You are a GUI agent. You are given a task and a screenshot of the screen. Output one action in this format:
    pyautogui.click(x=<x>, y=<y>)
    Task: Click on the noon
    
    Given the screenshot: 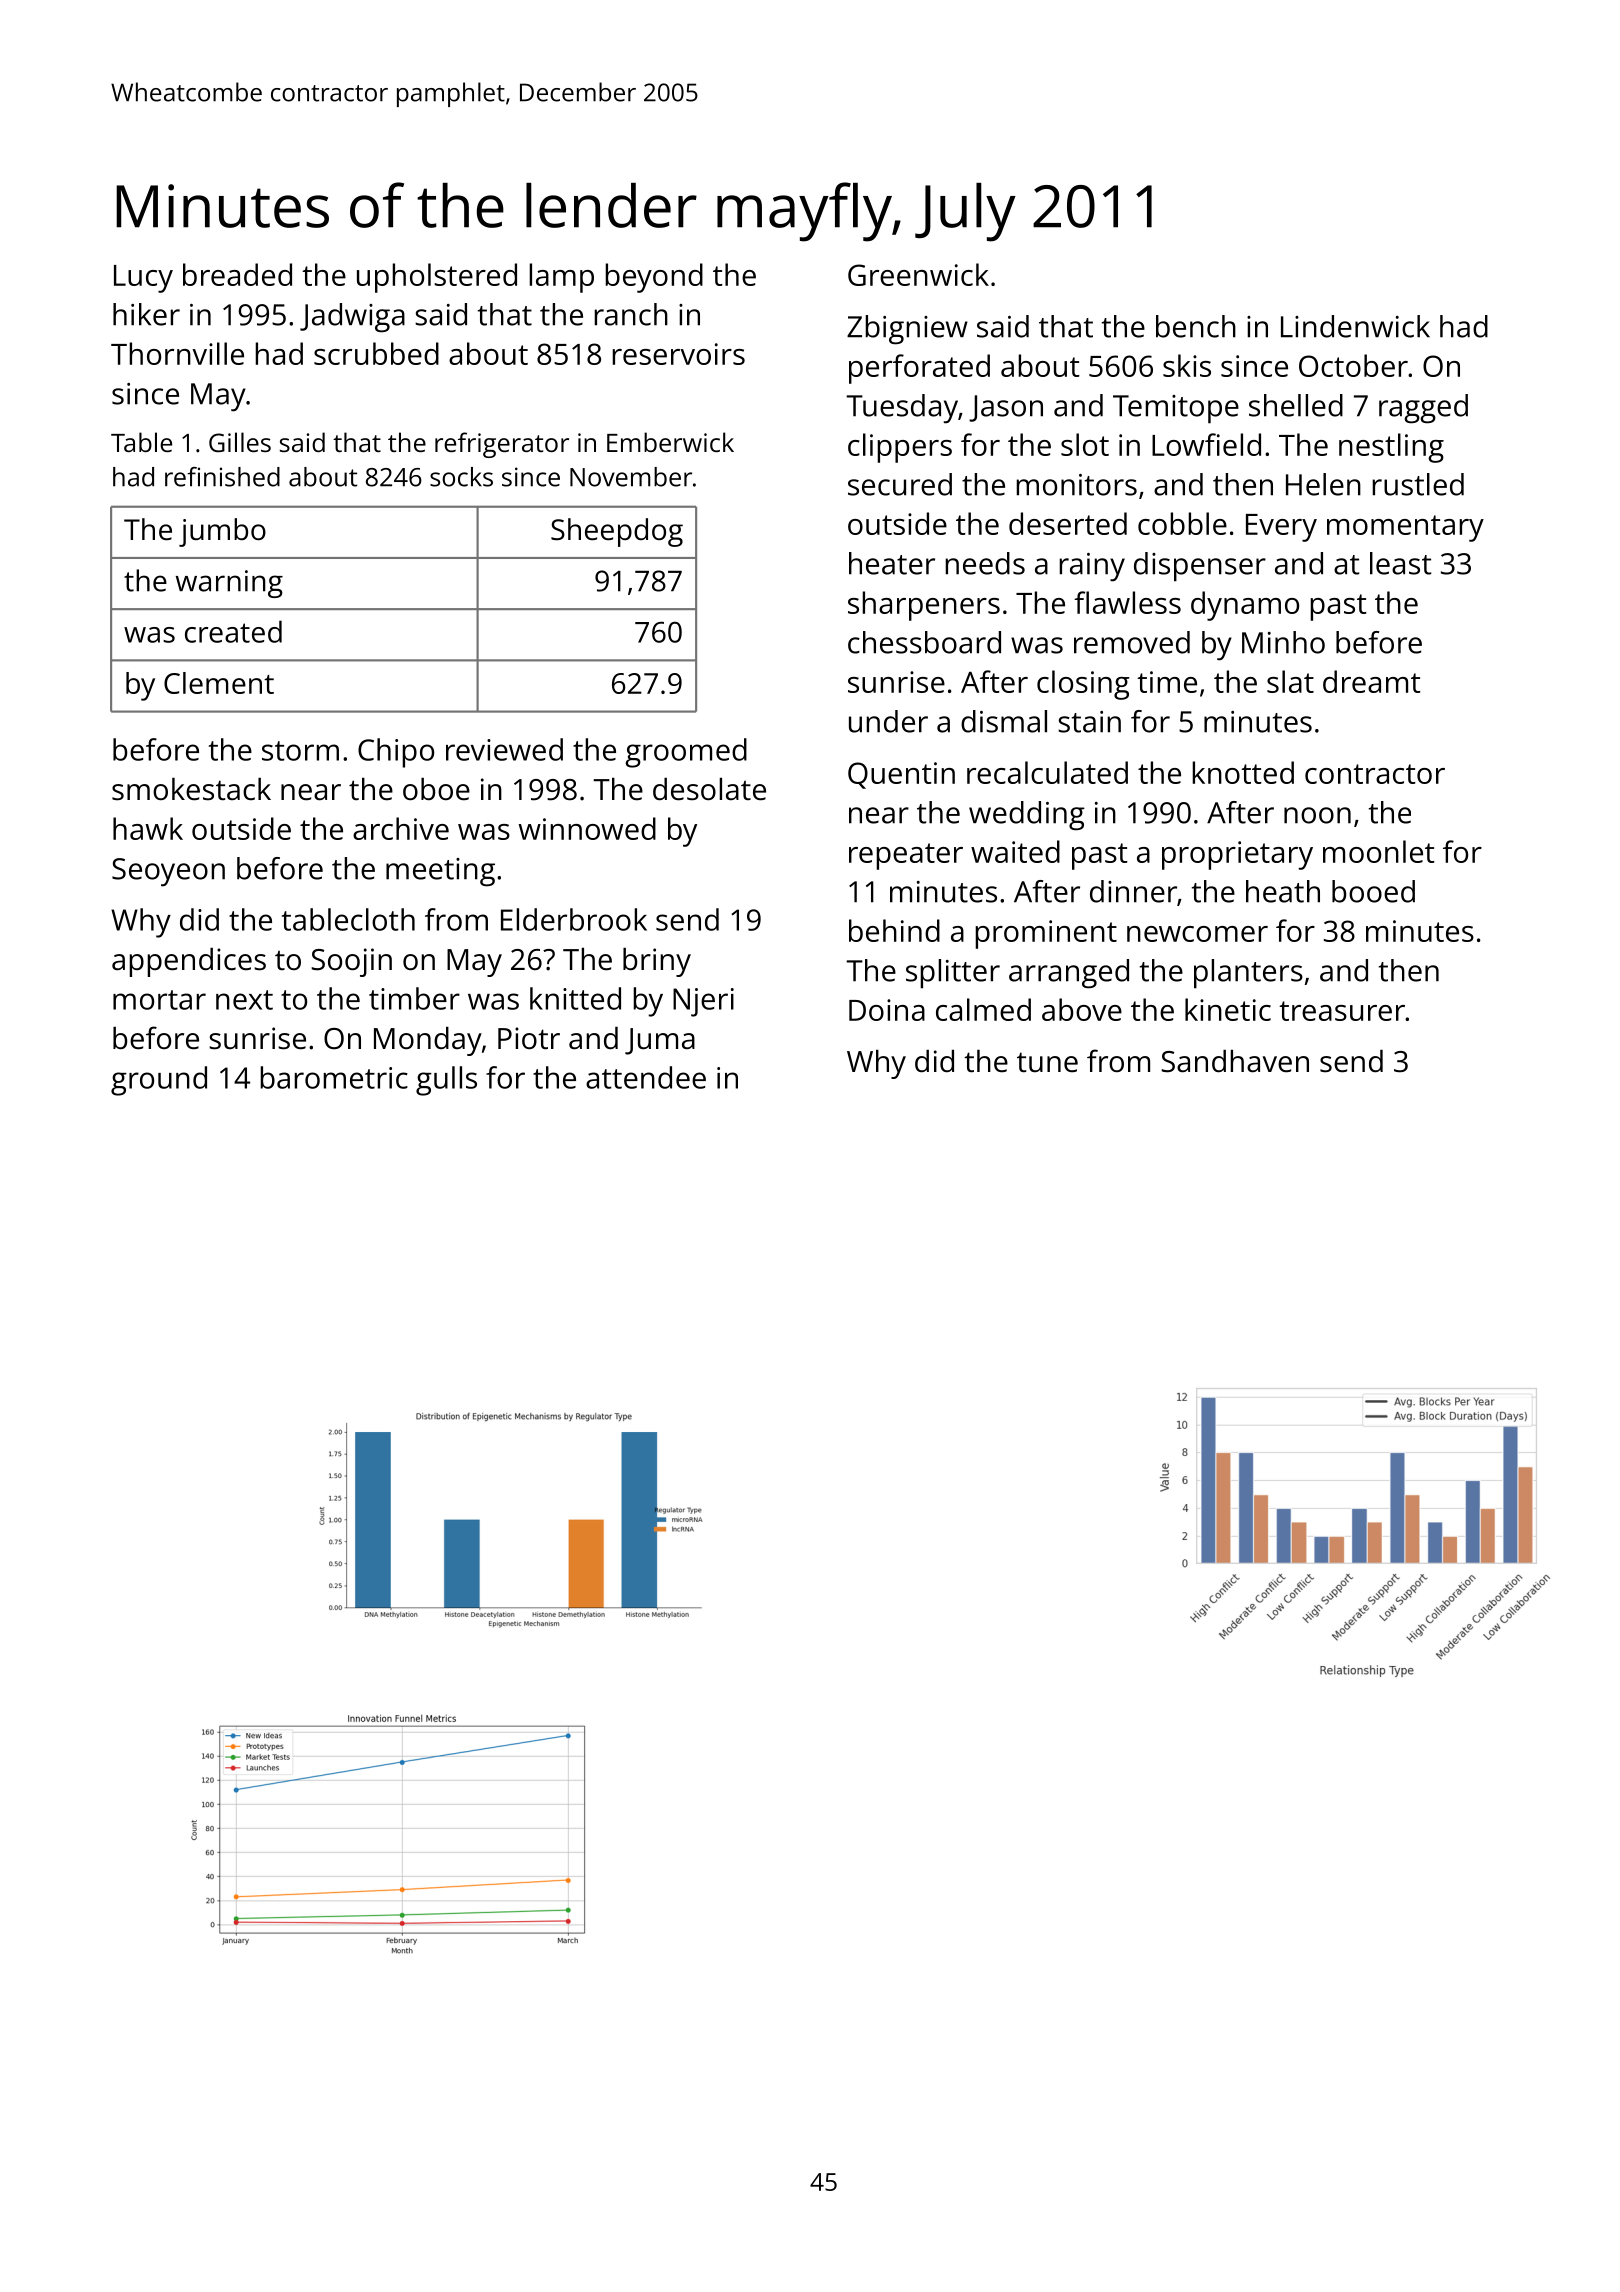 What is the action you would take?
    pyautogui.click(x=1317, y=815)
